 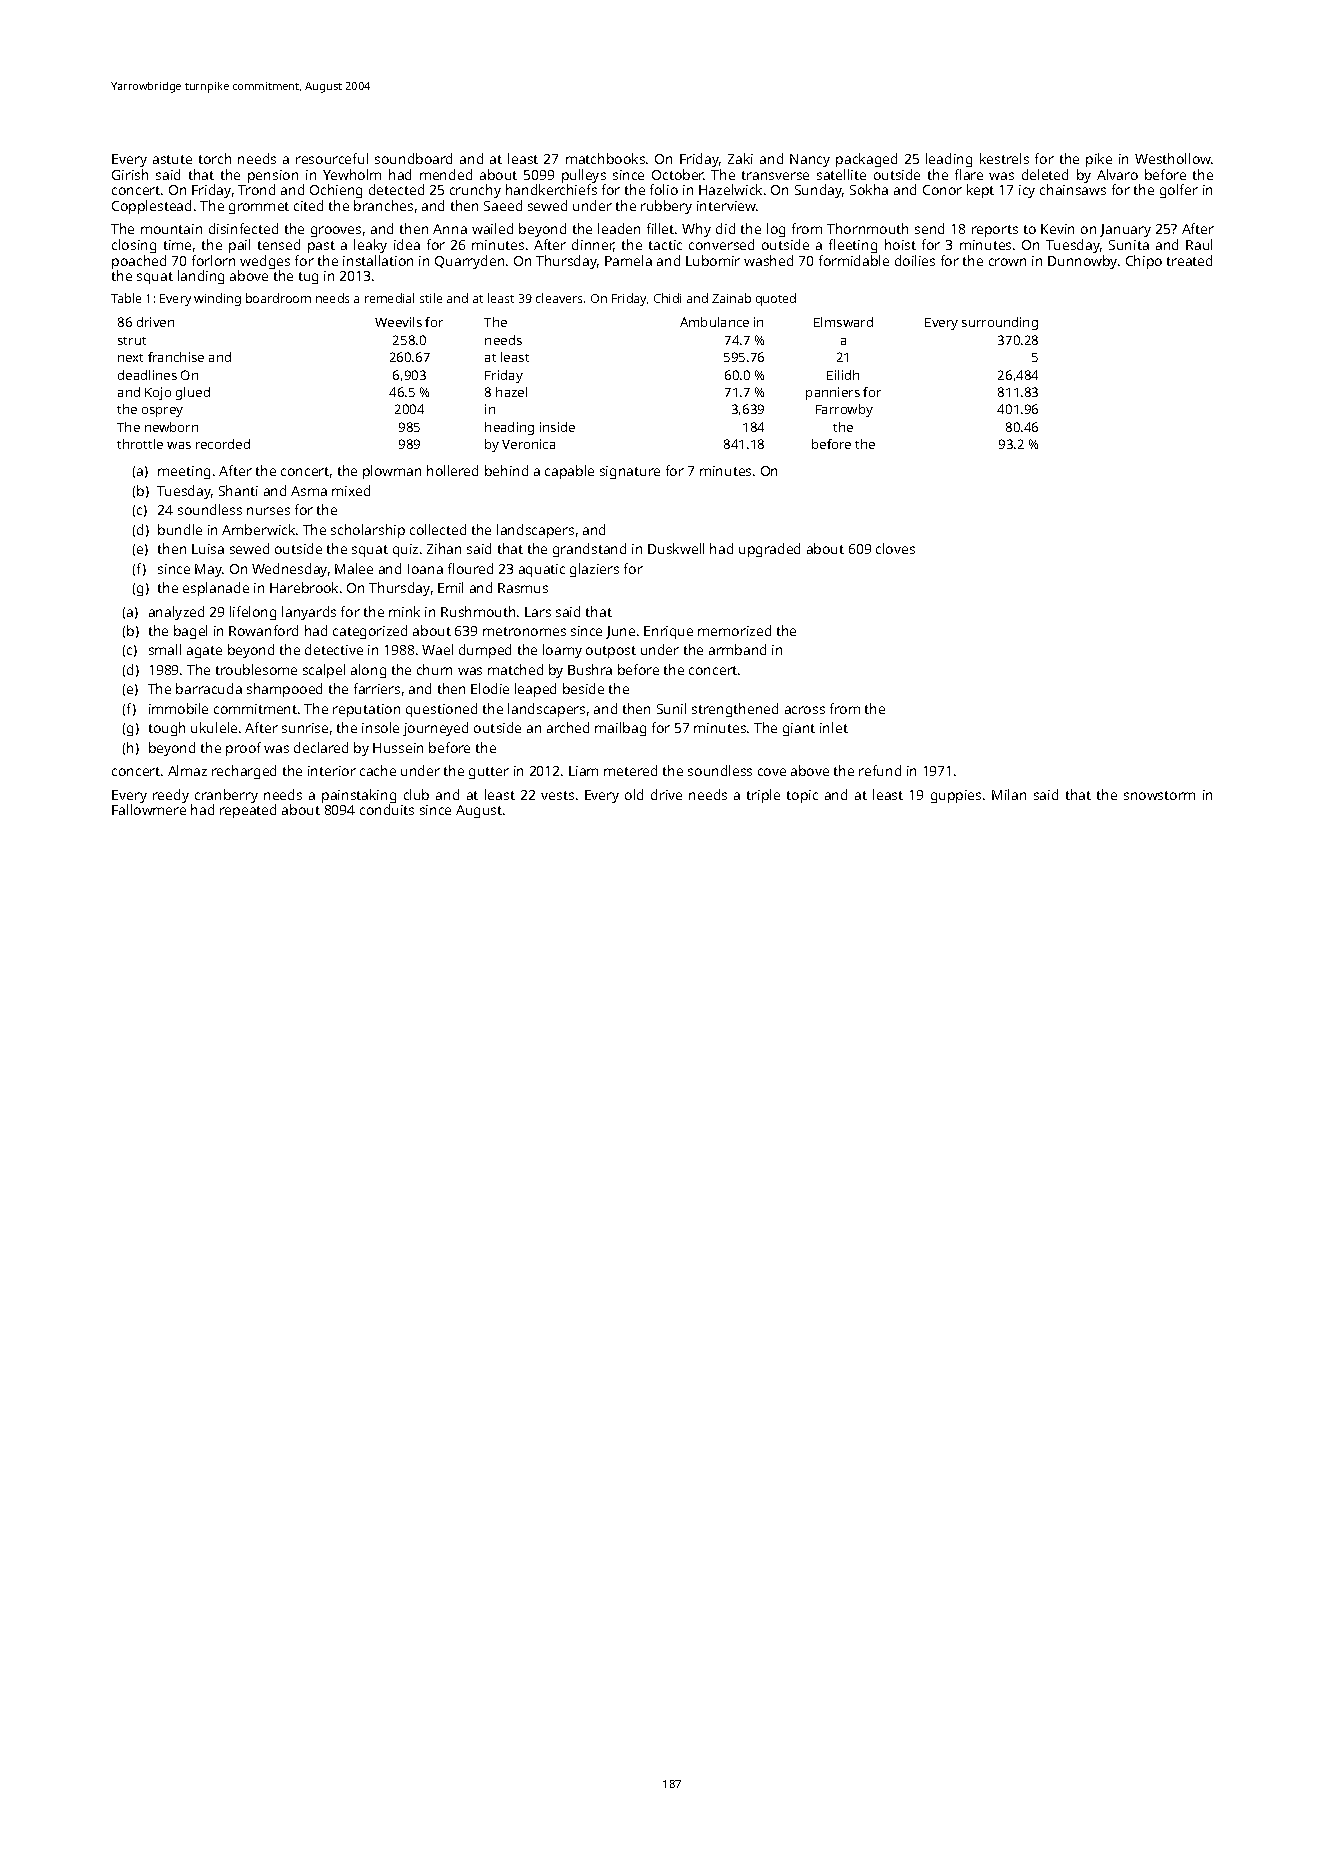 I want to click on treated, so click(x=1189, y=260).
